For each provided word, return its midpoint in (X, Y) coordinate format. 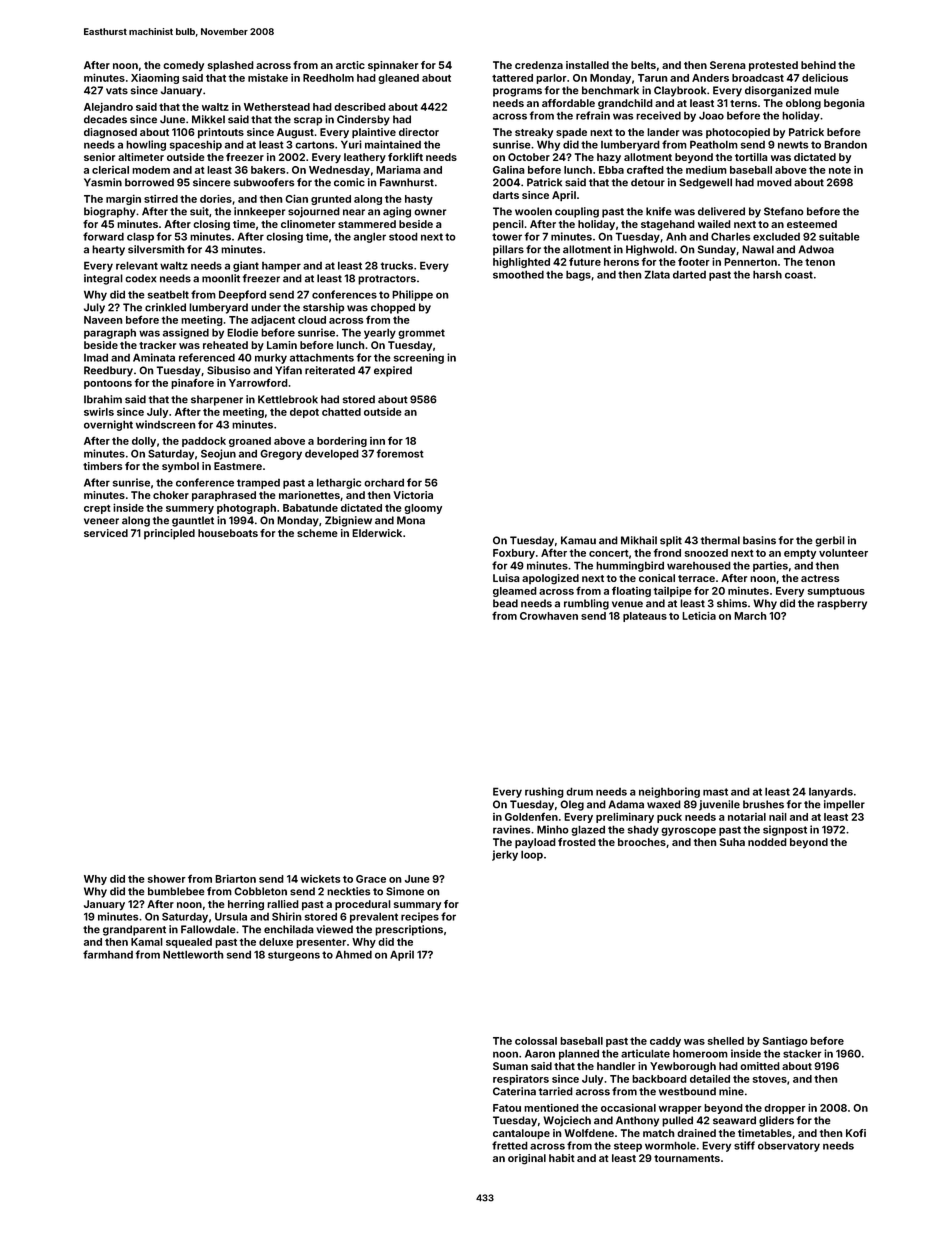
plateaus (645, 617)
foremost (400, 453)
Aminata (154, 357)
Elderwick (377, 533)
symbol (180, 467)
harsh (767, 274)
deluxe (276, 942)
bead (505, 603)
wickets (320, 879)
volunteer (843, 553)
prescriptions (409, 930)
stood (403, 236)
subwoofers (264, 182)
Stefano (784, 211)
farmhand (108, 954)
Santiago (785, 1042)
